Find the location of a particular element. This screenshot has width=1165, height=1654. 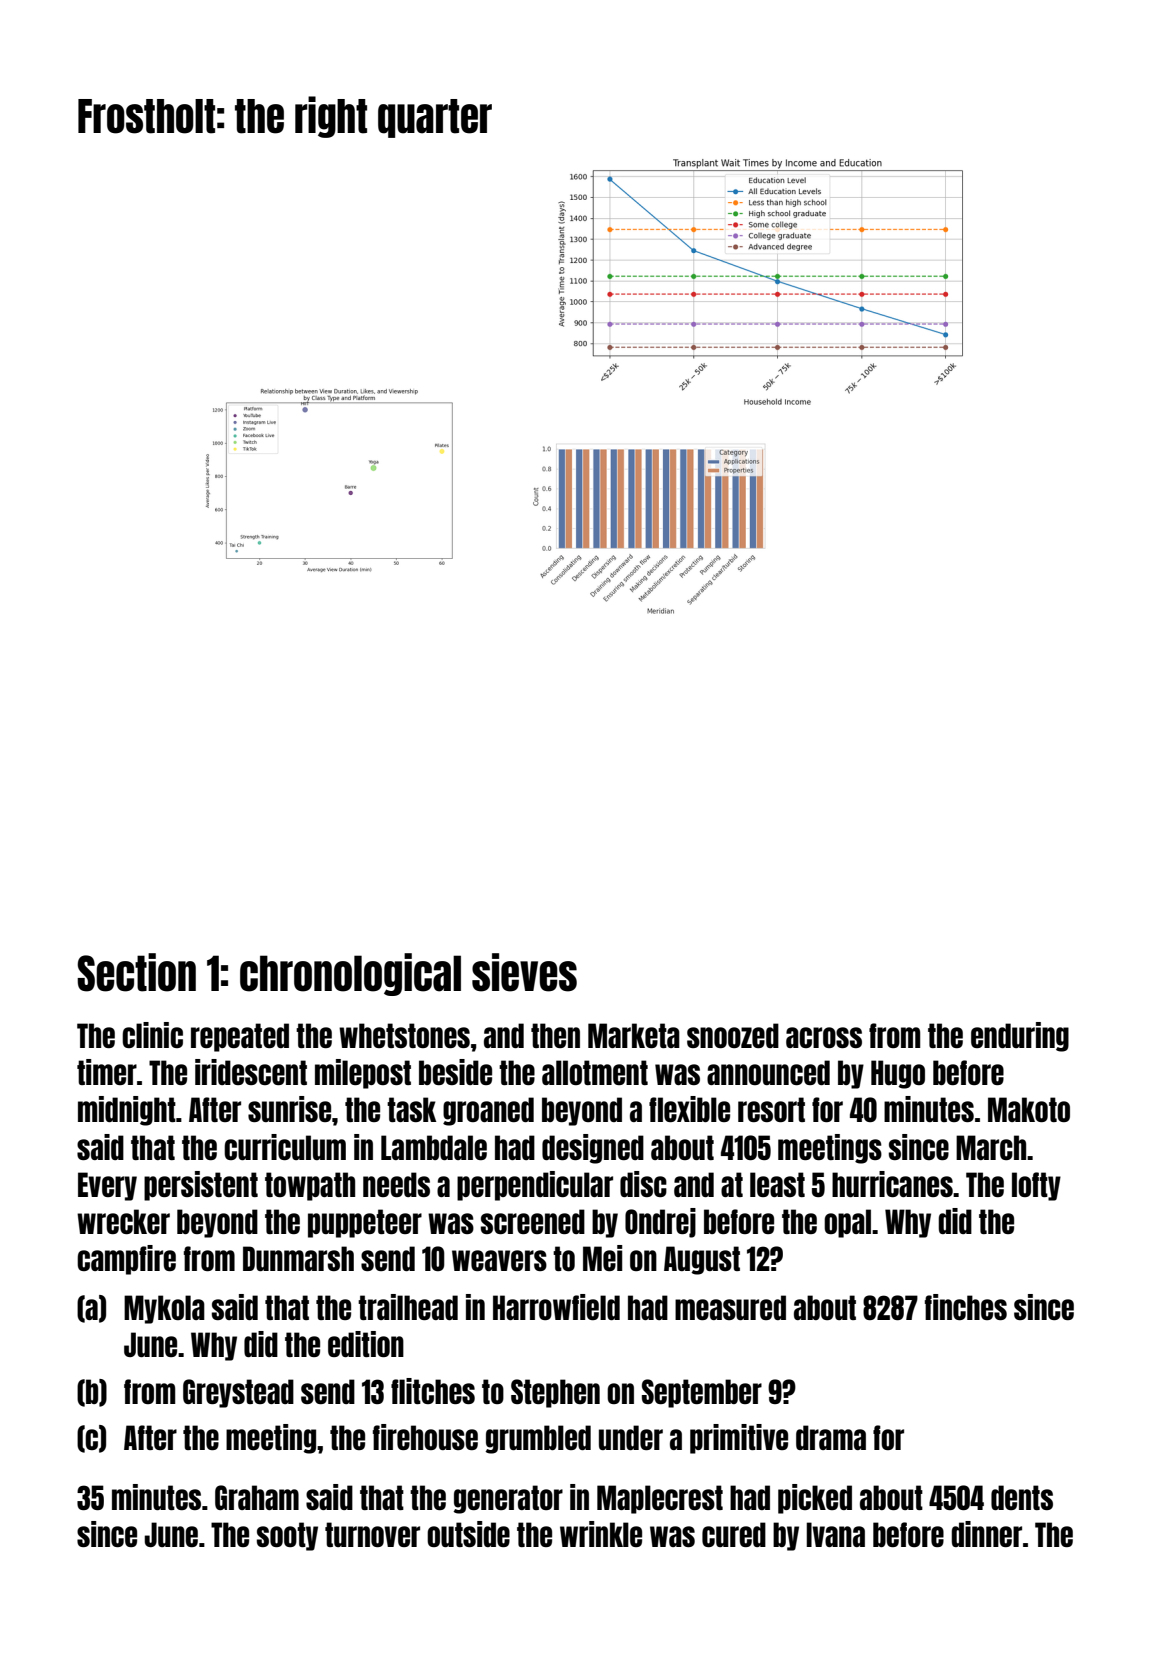

Mykola is located at coordinates (164, 1309).
